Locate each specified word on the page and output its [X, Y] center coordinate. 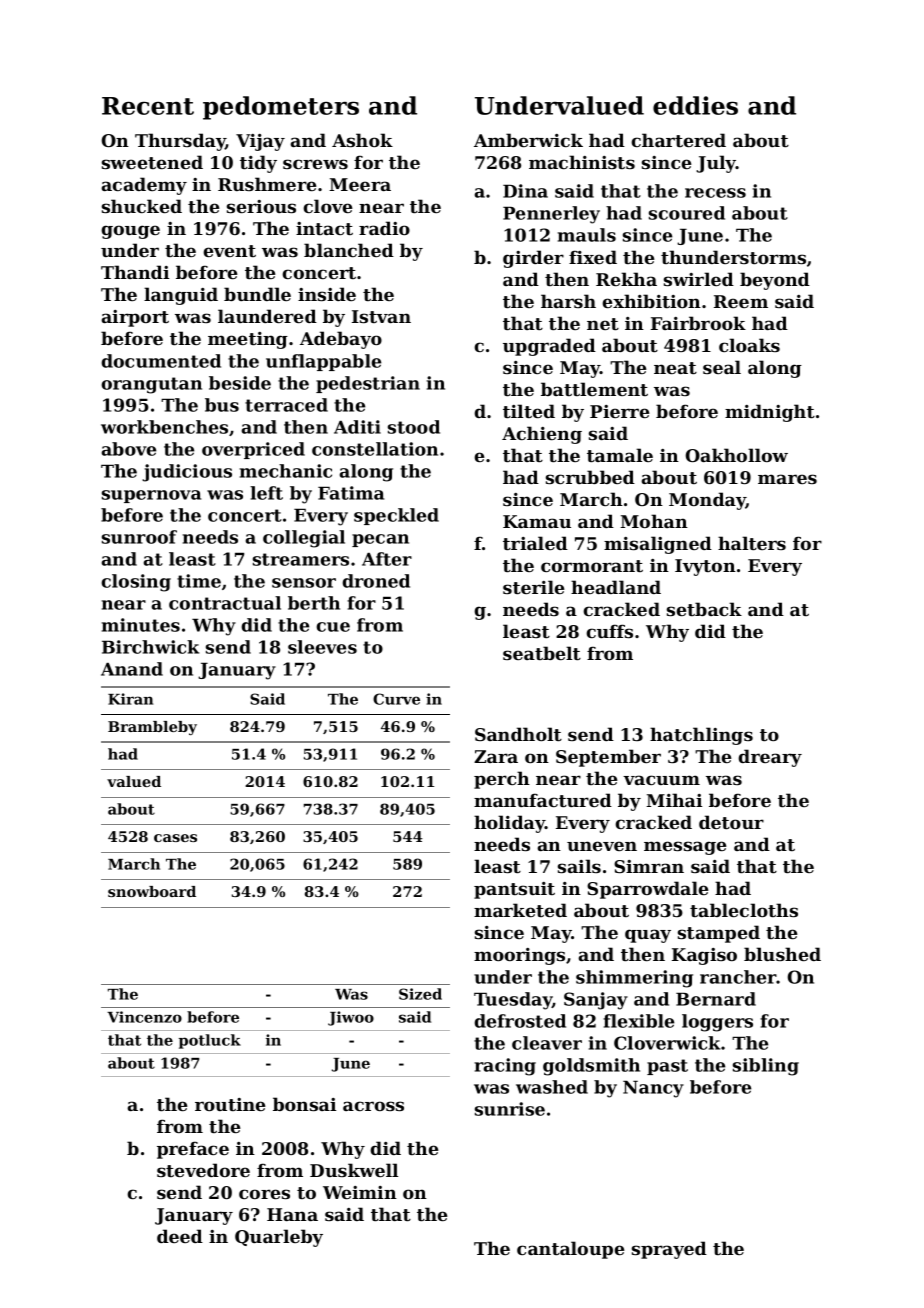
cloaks [749, 345]
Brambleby [152, 728]
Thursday [180, 142]
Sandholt [518, 734]
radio [384, 228]
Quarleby [279, 1238]
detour [731, 822]
